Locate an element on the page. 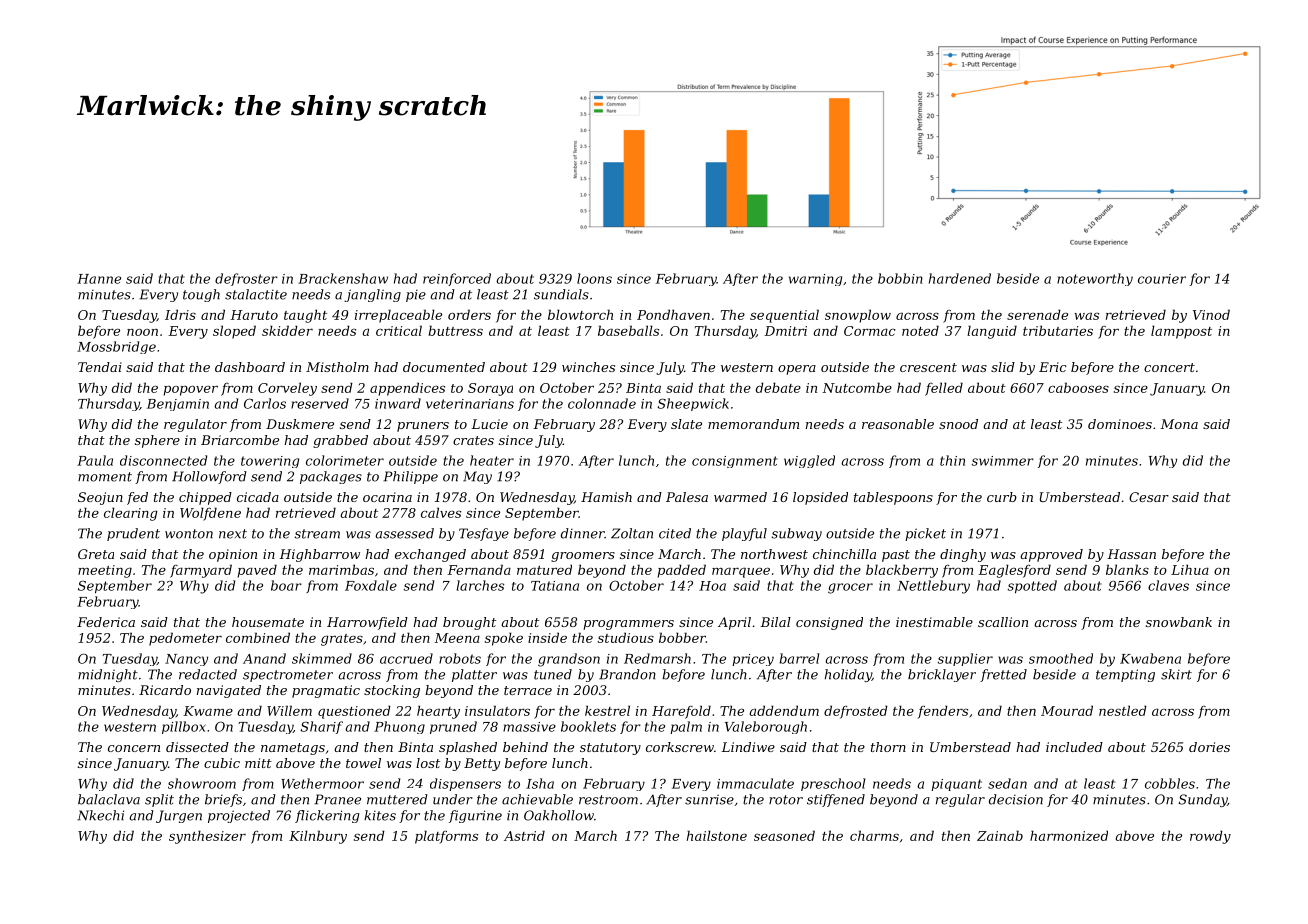  bricklayer is located at coordinates (942, 675).
